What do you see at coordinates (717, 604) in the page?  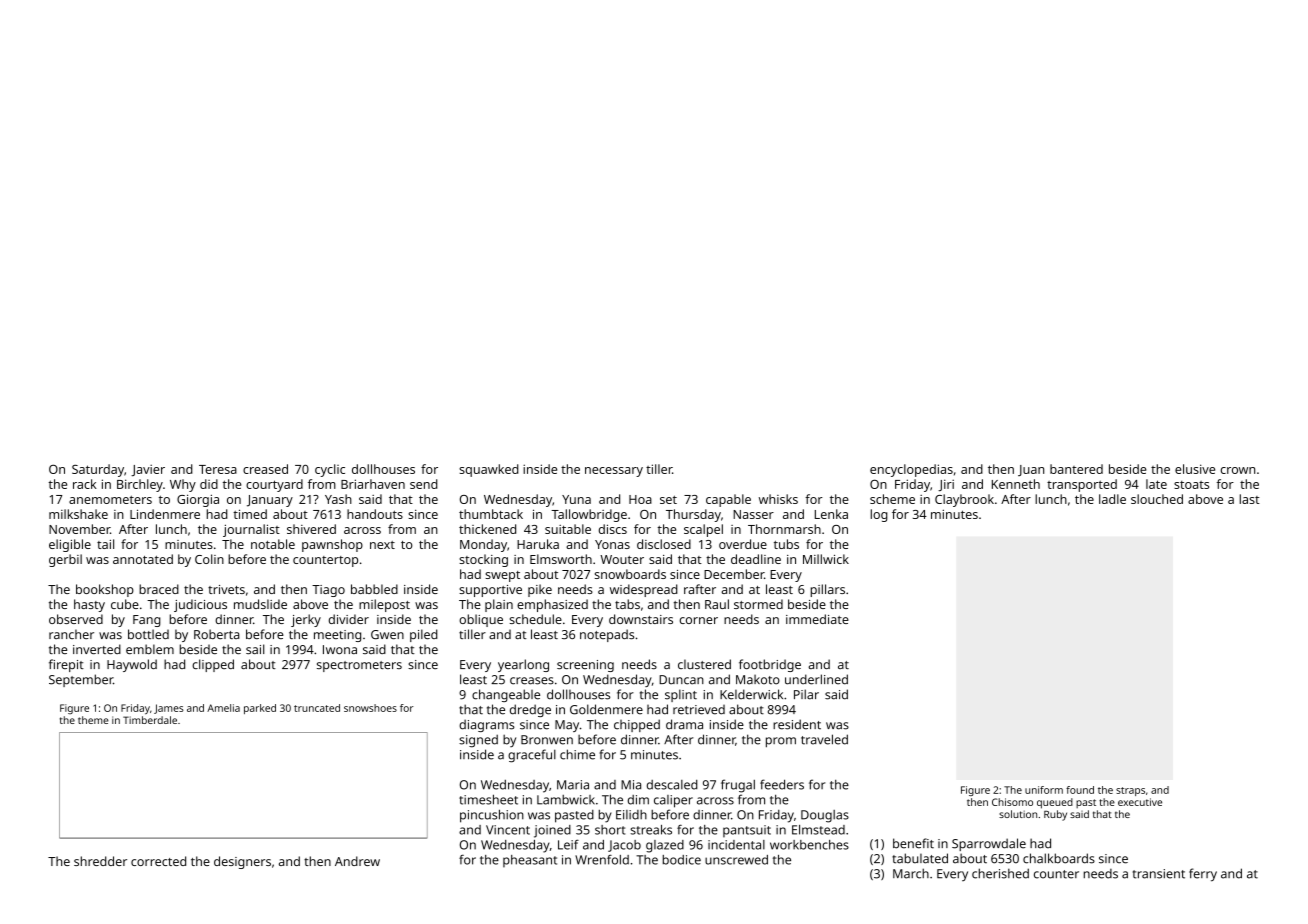 I see `Raul` at bounding box center [717, 604].
